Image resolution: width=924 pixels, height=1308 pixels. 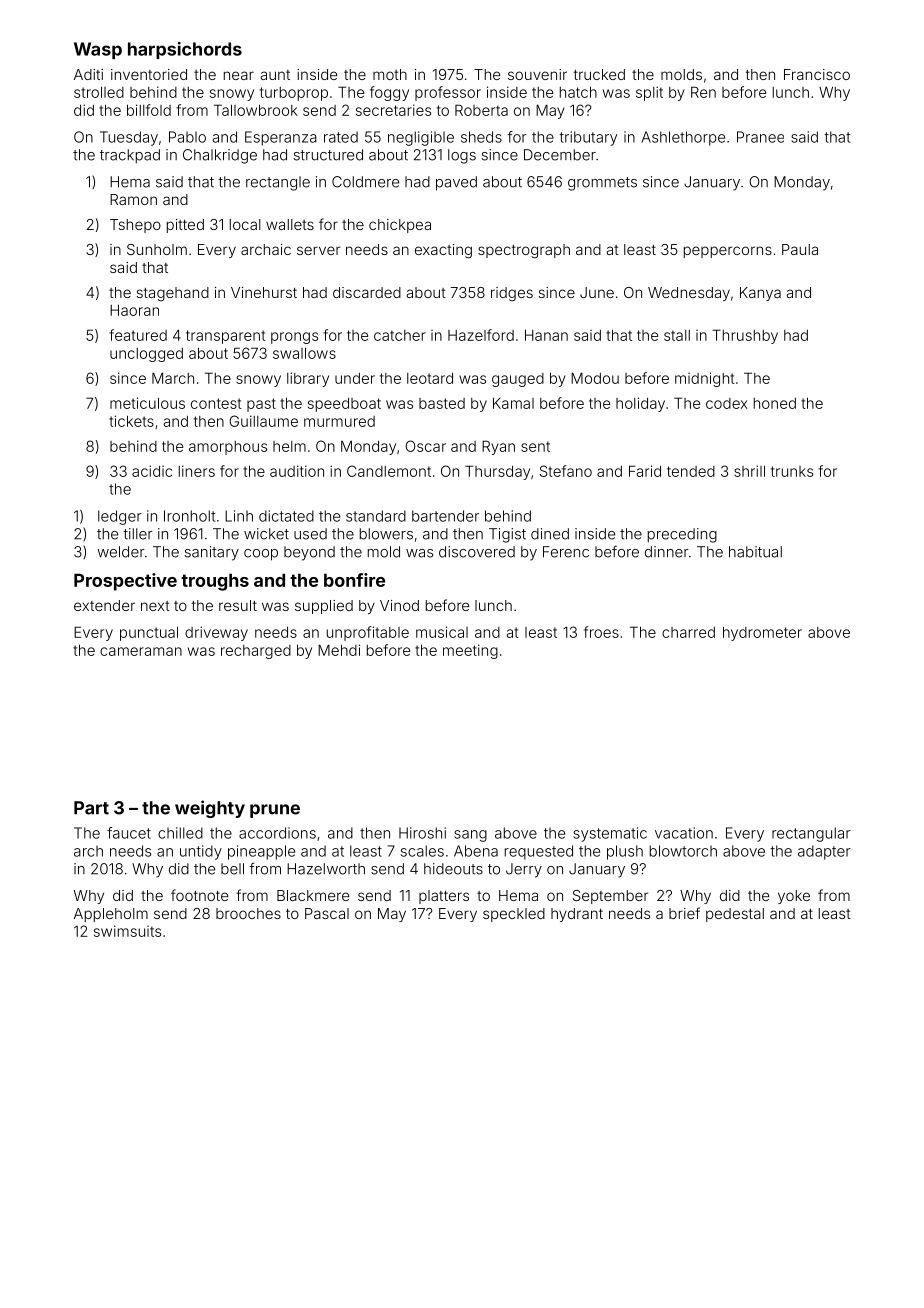 What do you see at coordinates (811, 834) in the document?
I see `rectangular` at bounding box center [811, 834].
